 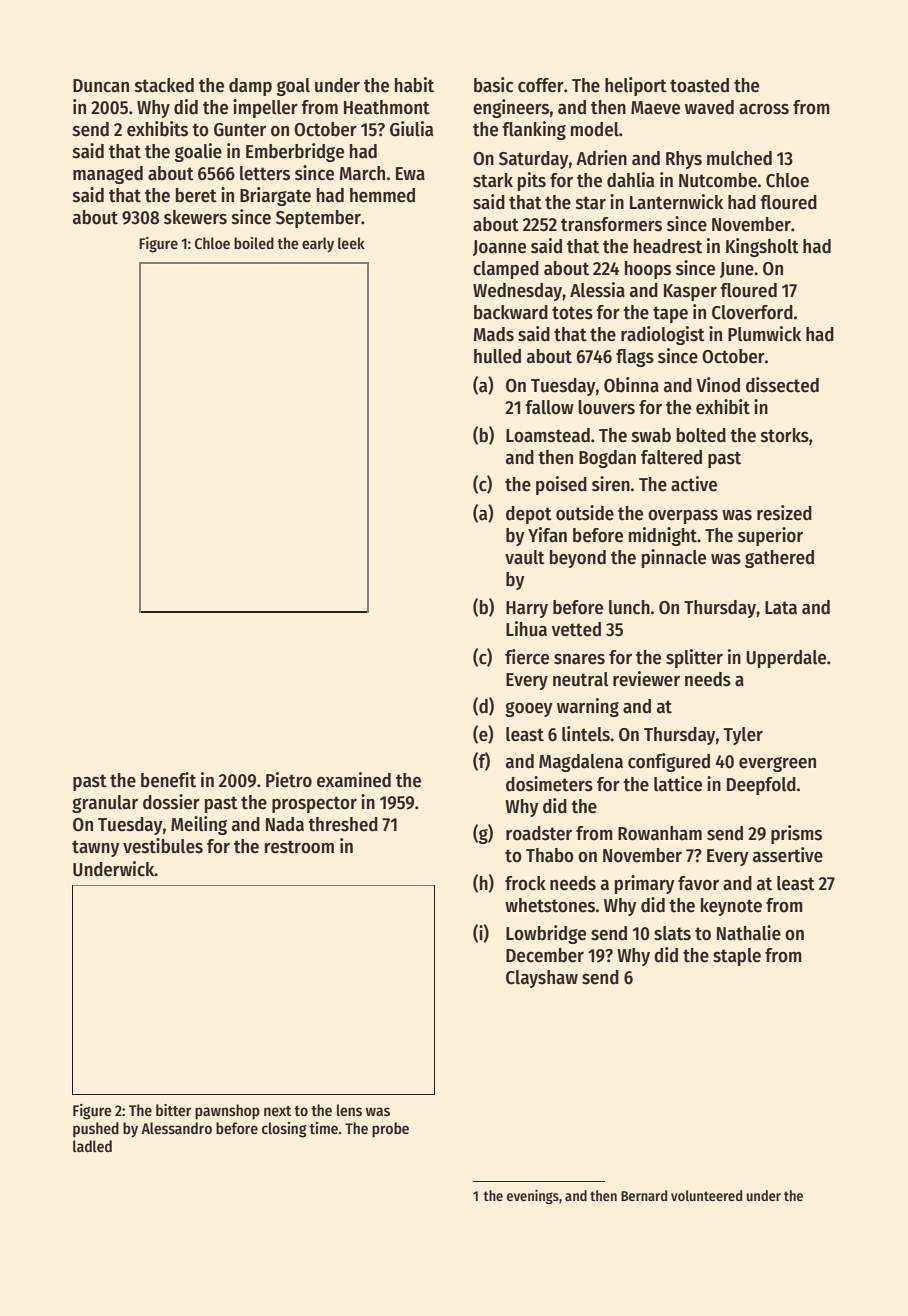 I want to click on ladled, so click(x=92, y=1146).
